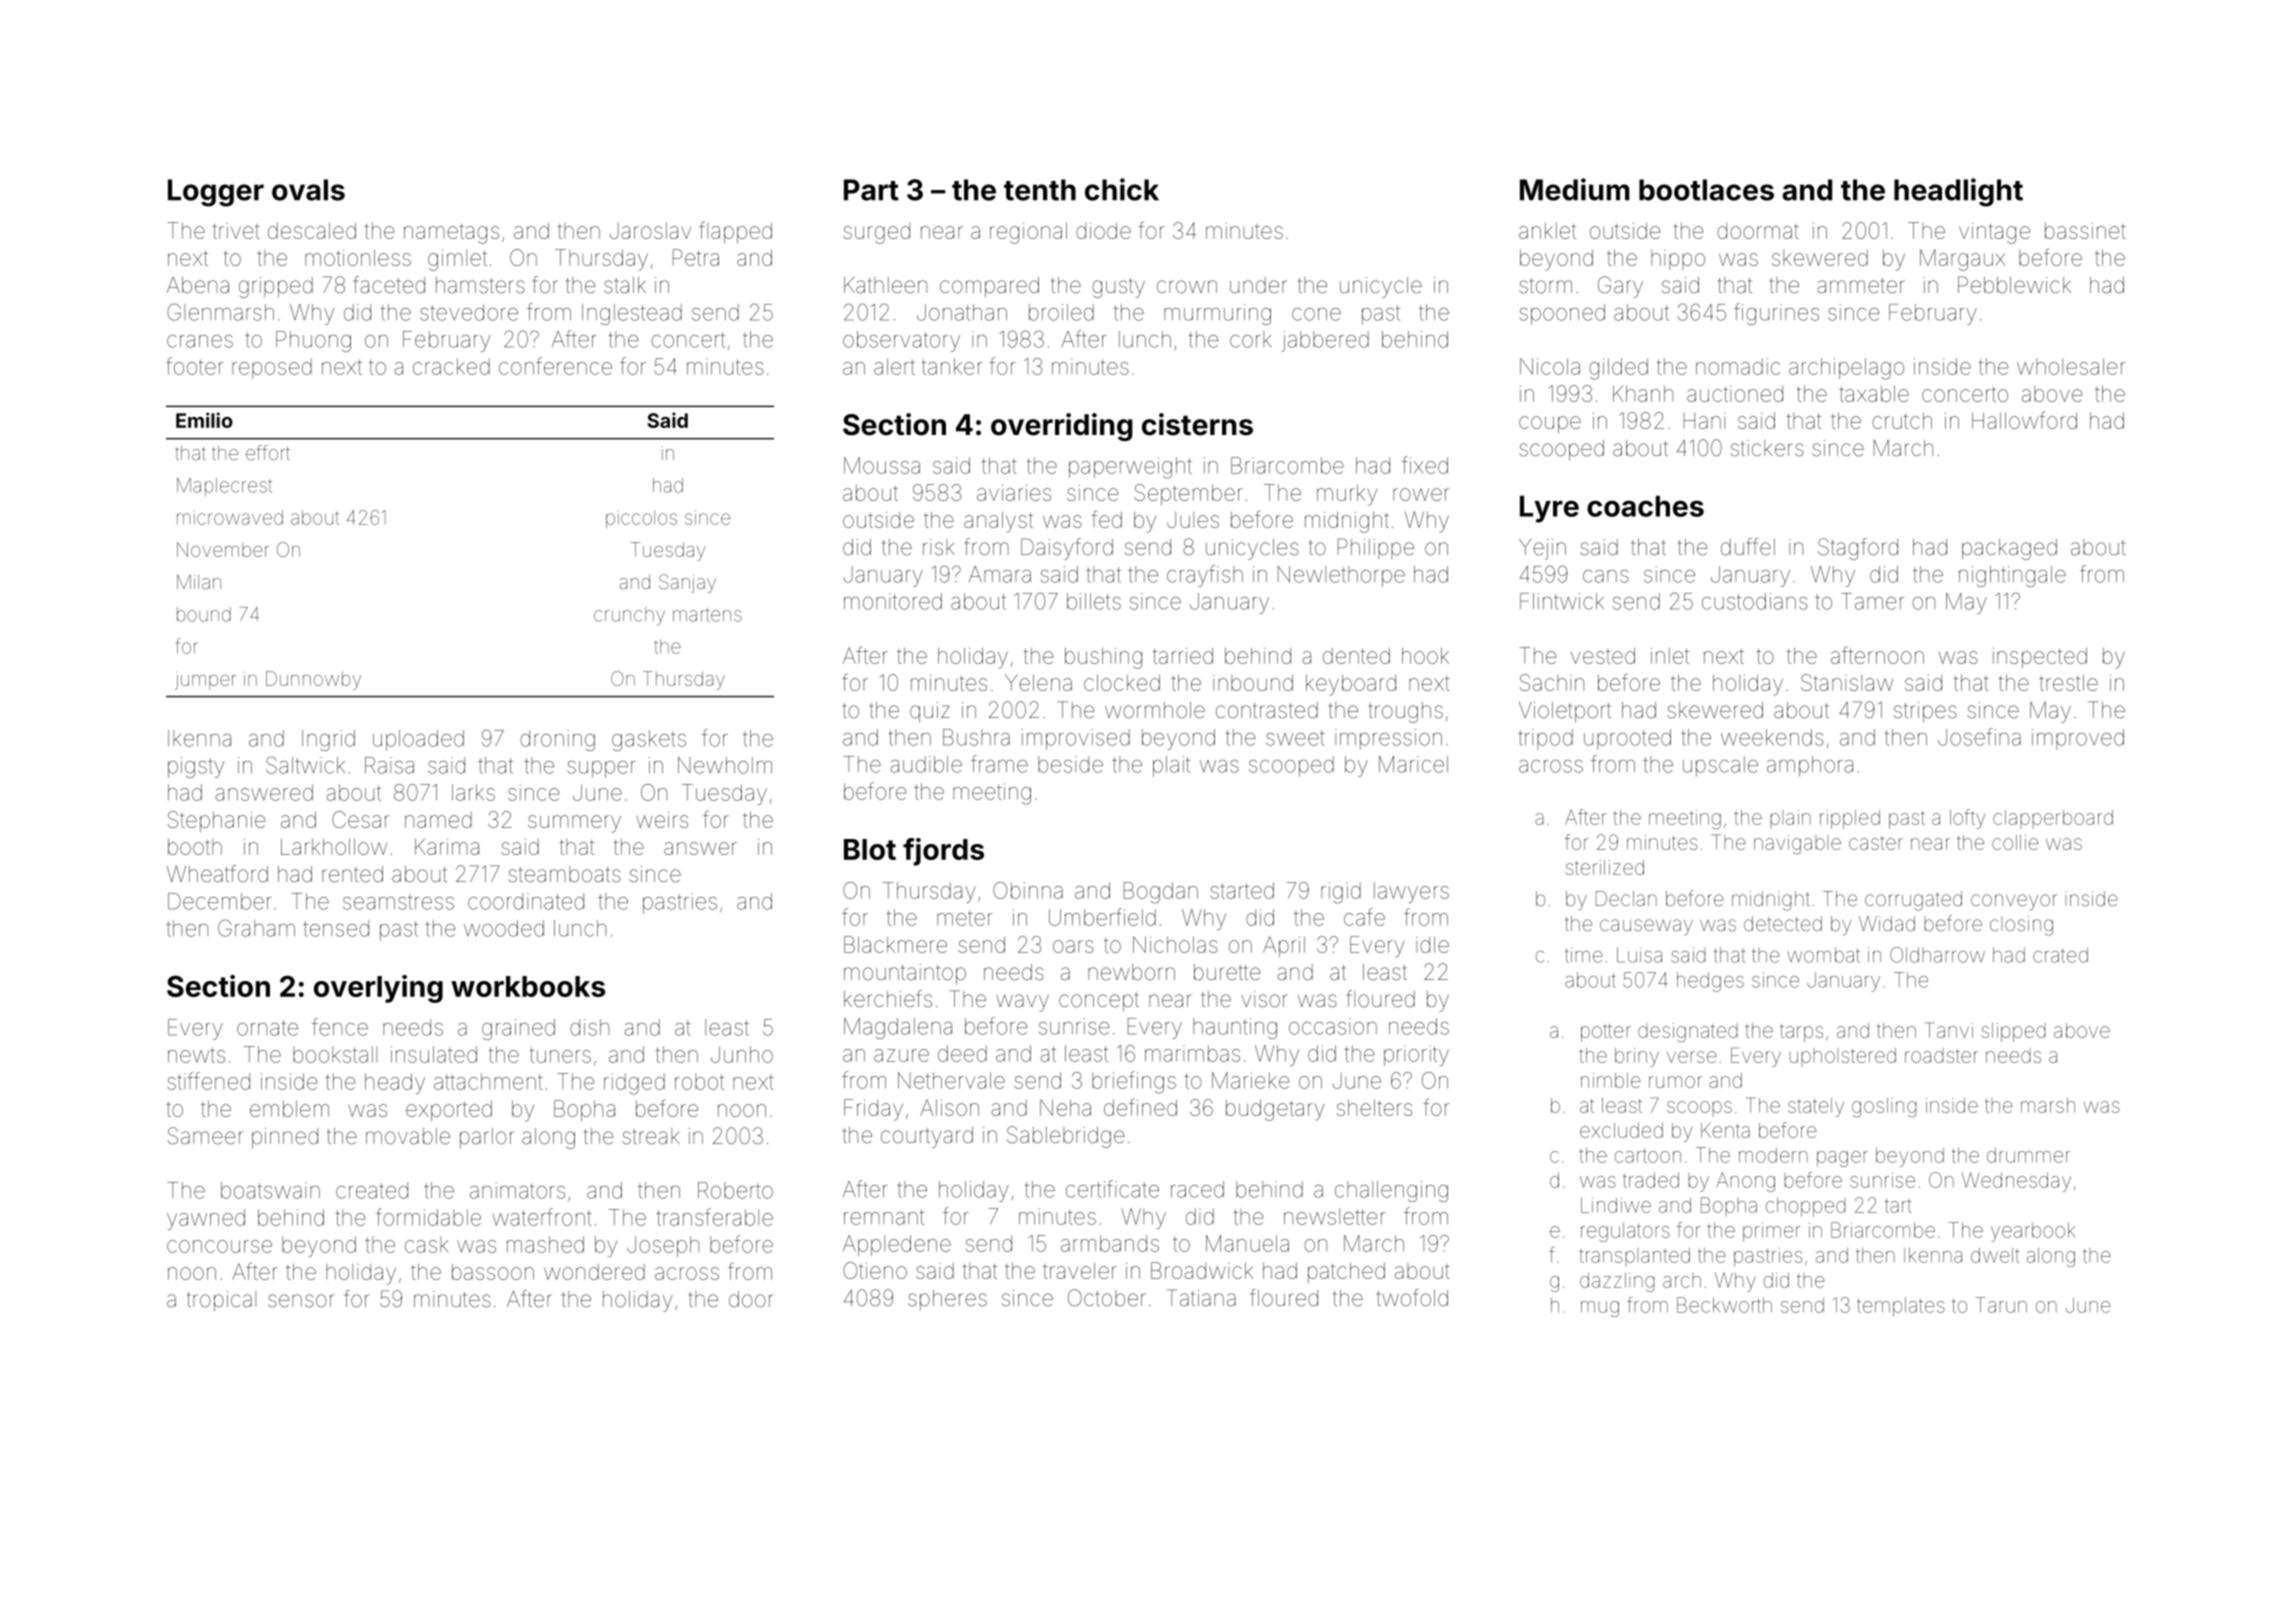 The height and width of the image is (1620, 2292). What do you see at coordinates (2021, 926) in the image?
I see `closing` at bounding box center [2021, 926].
